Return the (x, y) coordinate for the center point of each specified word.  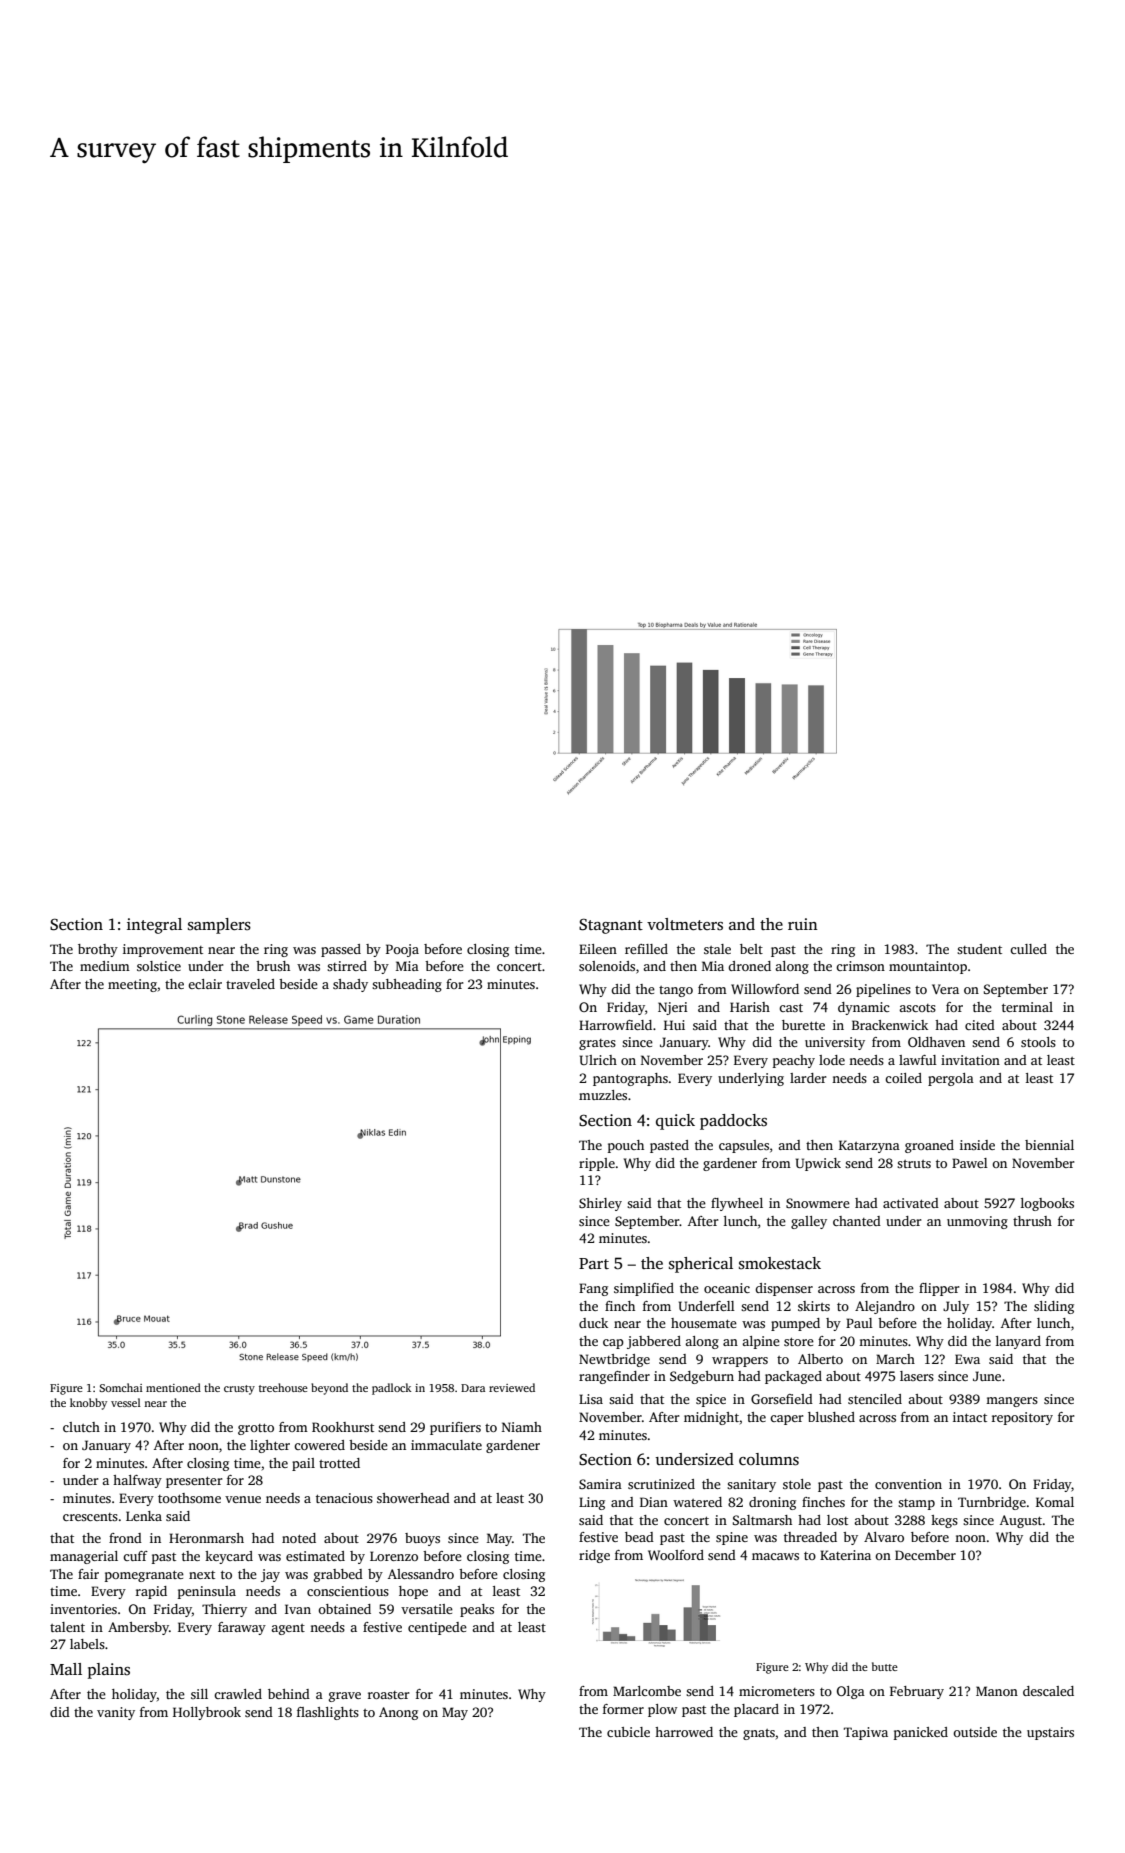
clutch (81, 1427)
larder (808, 1078)
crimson (860, 966)
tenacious (344, 1498)
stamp (916, 1504)
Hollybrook (207, 1713)
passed (341, 950)
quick (675, 1122)
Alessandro (421, 1574)
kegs (944, 1521)
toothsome (189, 1498)
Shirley (600, 1204)
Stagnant (611, 926)
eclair (205, 984)
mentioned (173, 1387)
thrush (1032, 1221)
